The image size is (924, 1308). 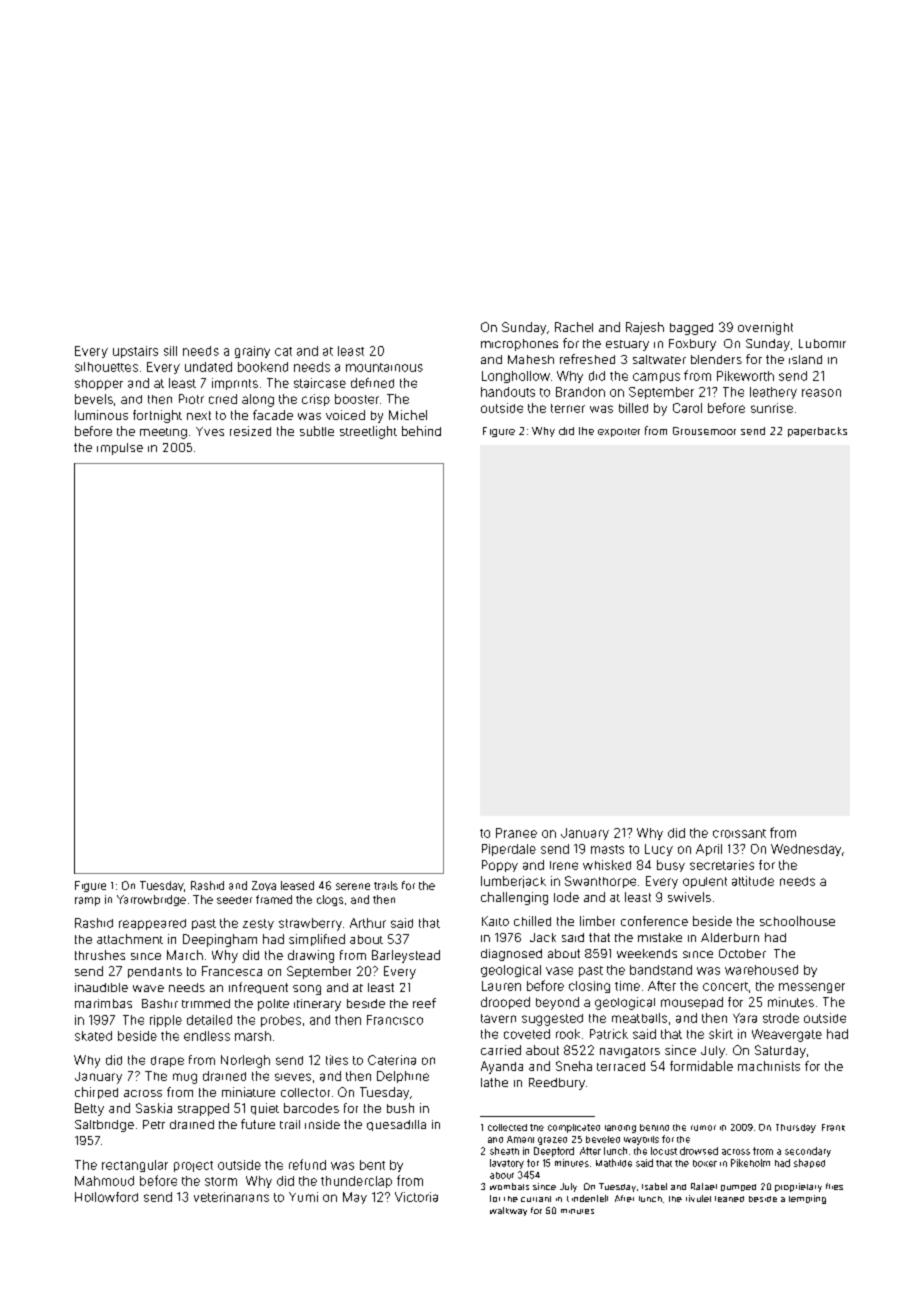 I want to click on exporter, so click(x=619, y=432).
